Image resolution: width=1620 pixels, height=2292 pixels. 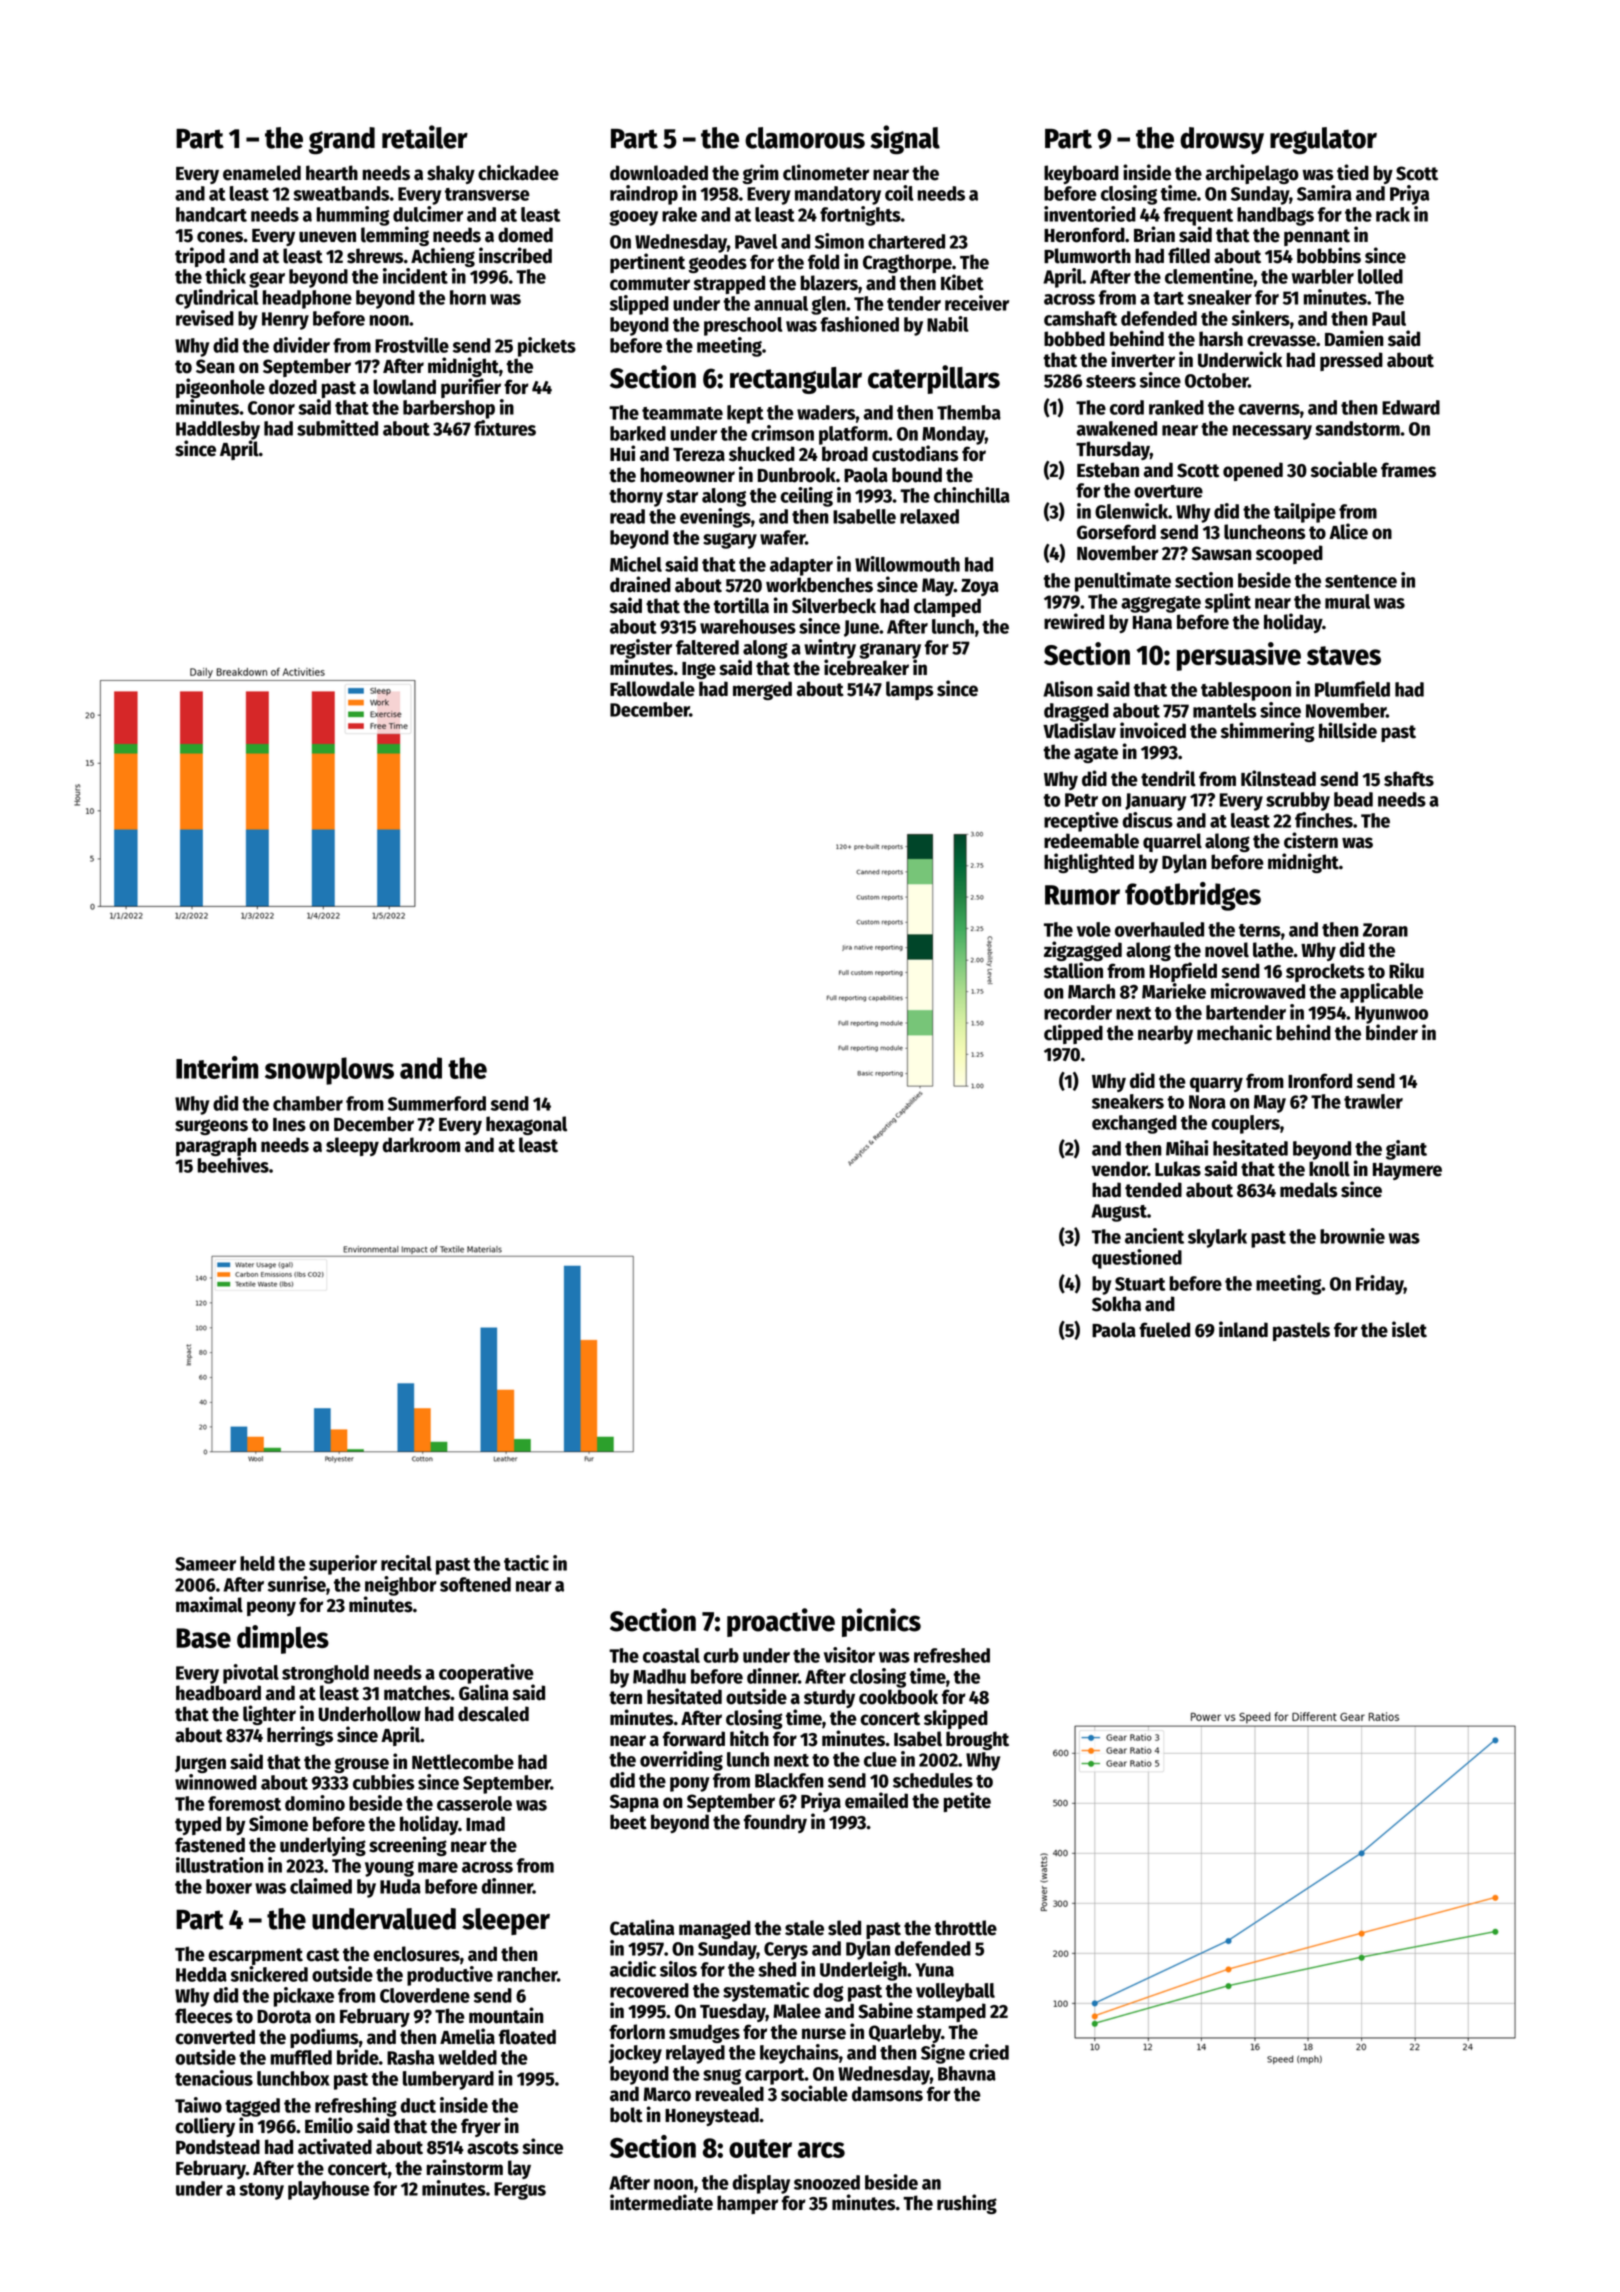 I want to click on picnics, so click(x=881, y=1622).
